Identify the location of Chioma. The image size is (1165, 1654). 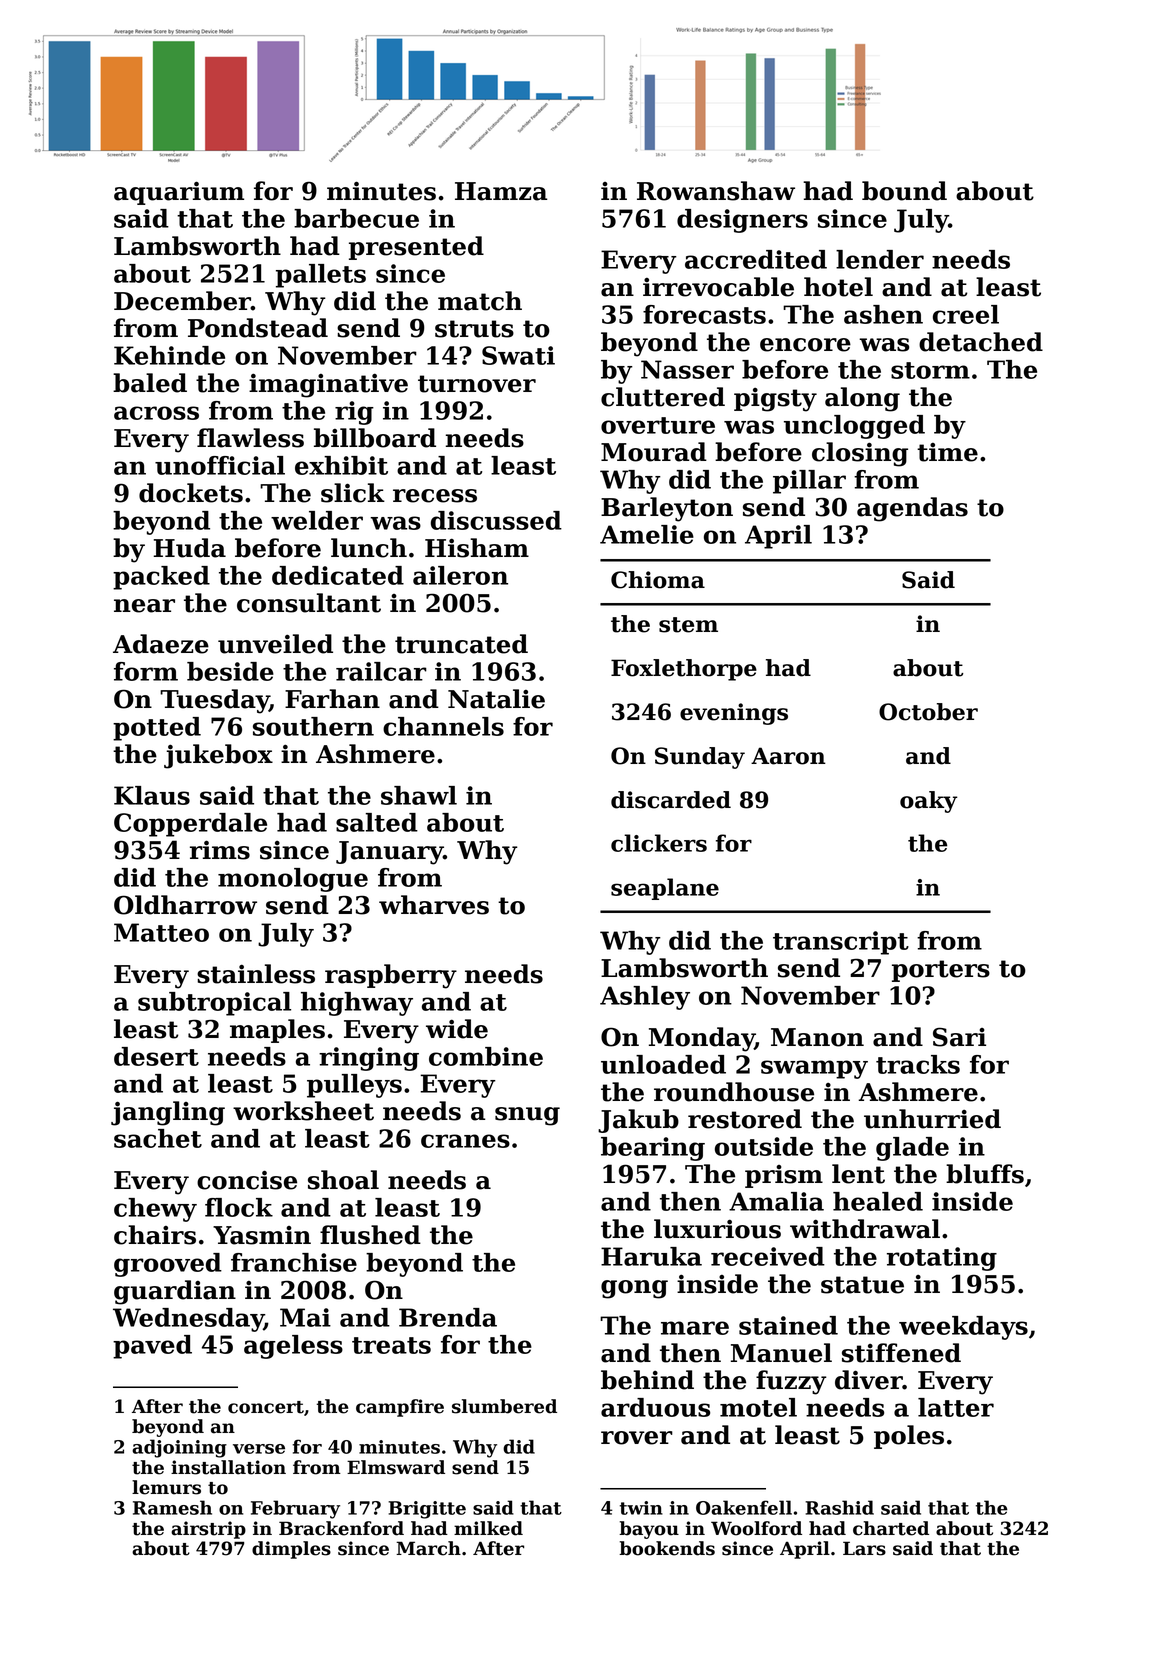
(658, 580).
